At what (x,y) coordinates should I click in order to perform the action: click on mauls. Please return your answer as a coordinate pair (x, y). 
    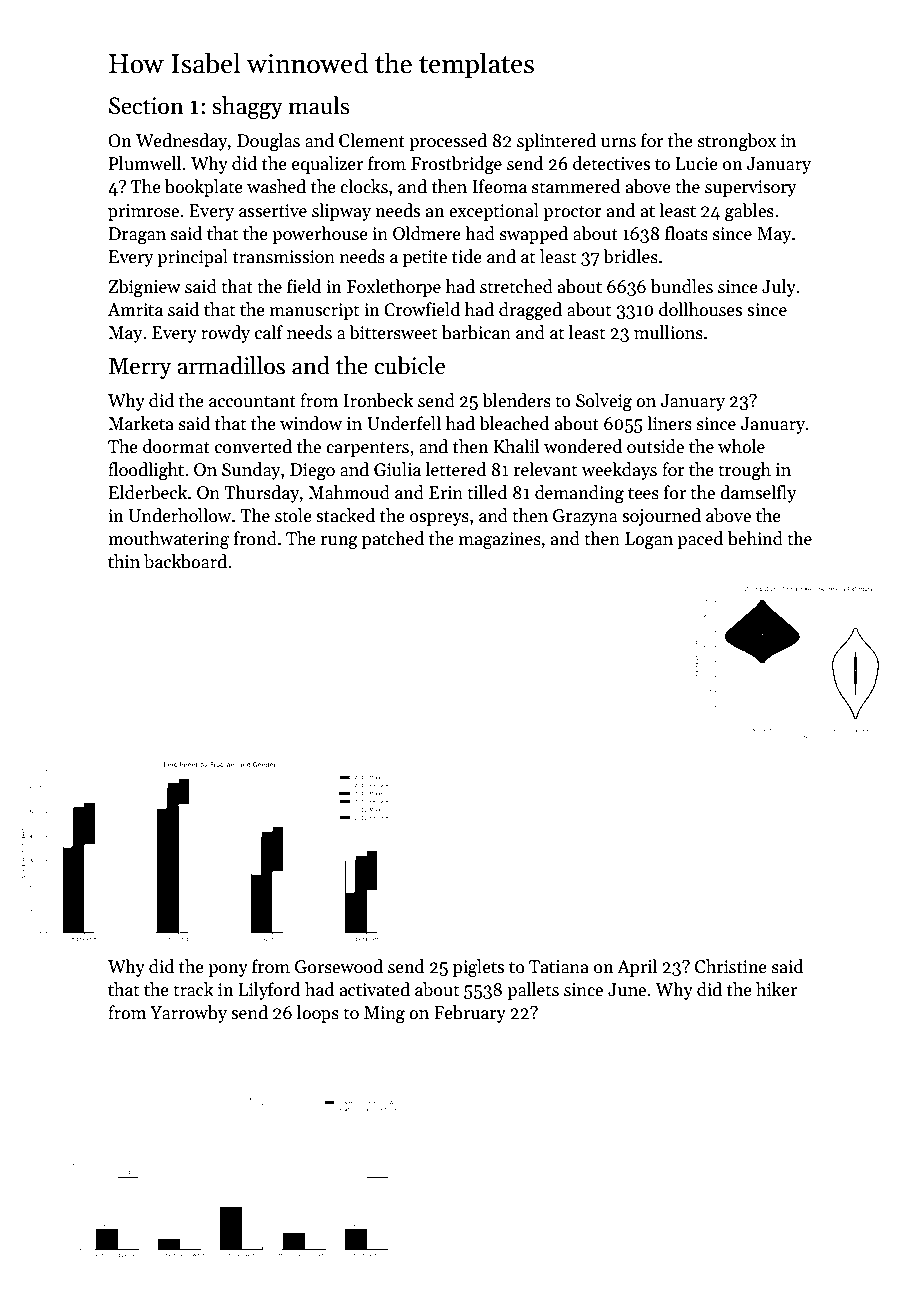
    Looking at the image, I should click on (319, 105).
